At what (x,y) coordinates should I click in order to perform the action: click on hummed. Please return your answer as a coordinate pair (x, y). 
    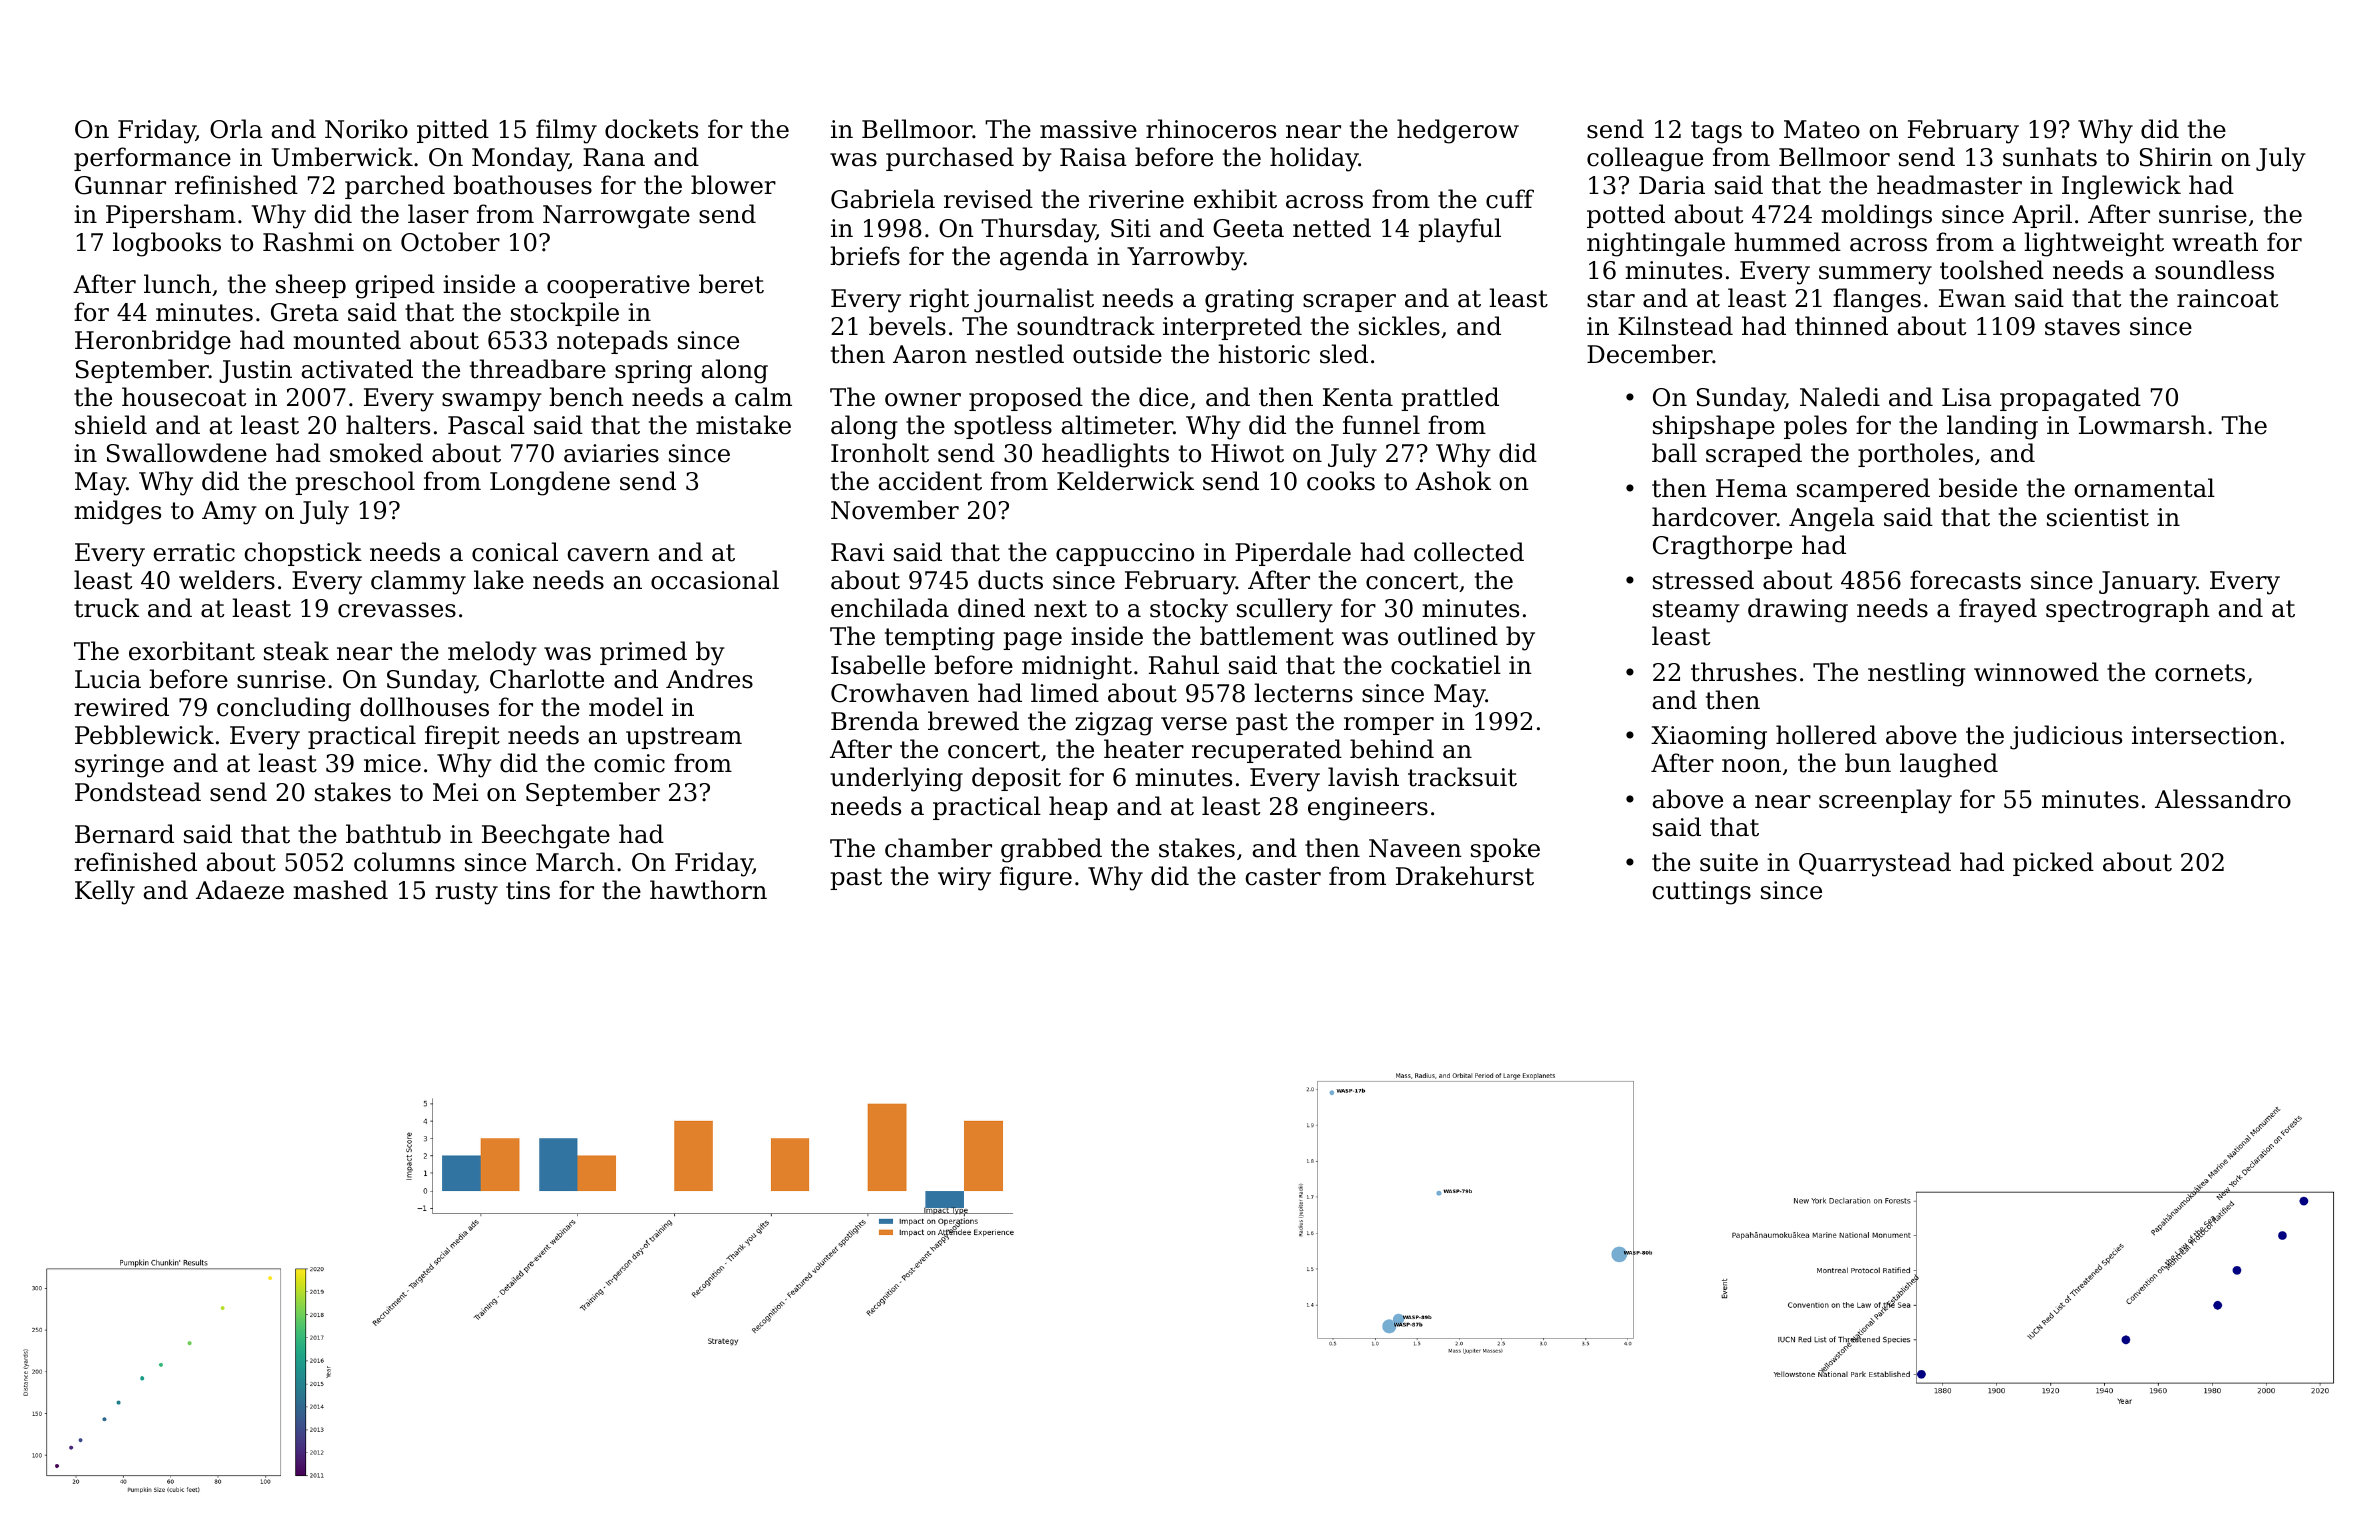
    Looking at the image, I should click on (1787, 242).
